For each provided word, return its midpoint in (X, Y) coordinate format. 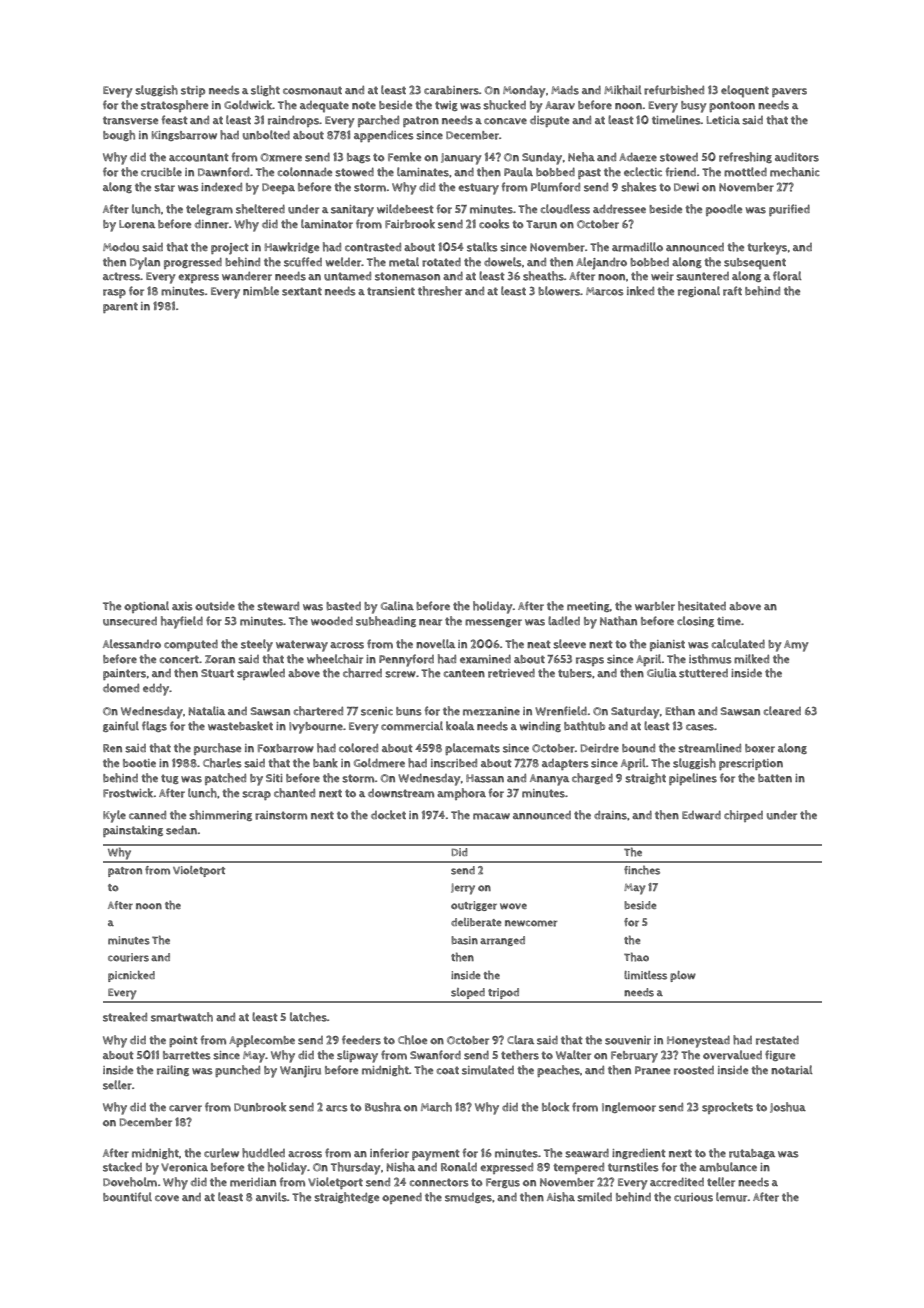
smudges (468, 1198)
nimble (261, 291)
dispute (549, 121)
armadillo (637, 247)
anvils (271, 1197)
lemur (731, 1197)
